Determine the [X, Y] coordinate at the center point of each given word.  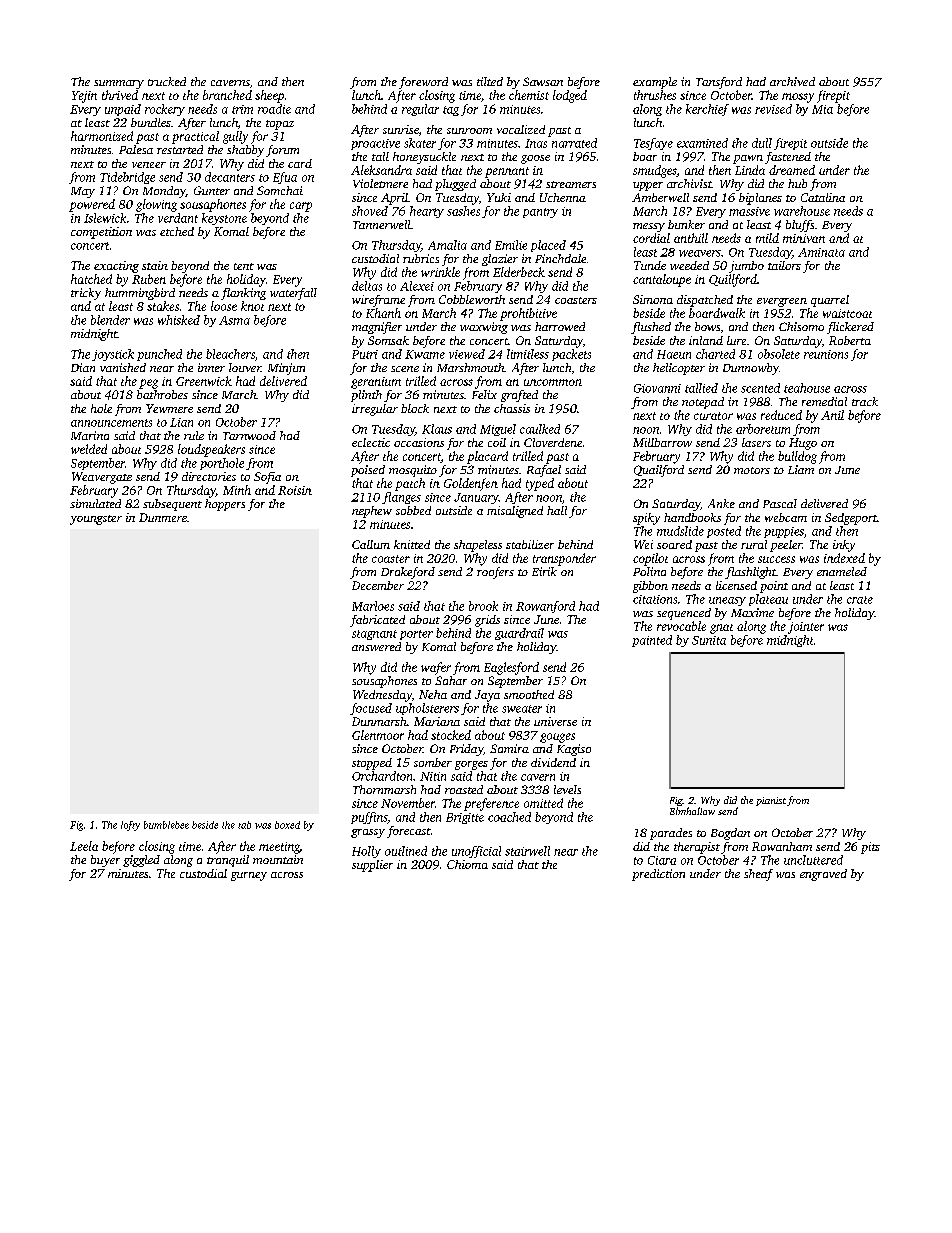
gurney [249, 876]
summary [119, 84]
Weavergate [102, 478]
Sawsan [543, 81]
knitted [412, 544]
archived [792, 81]
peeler [786, 546]
